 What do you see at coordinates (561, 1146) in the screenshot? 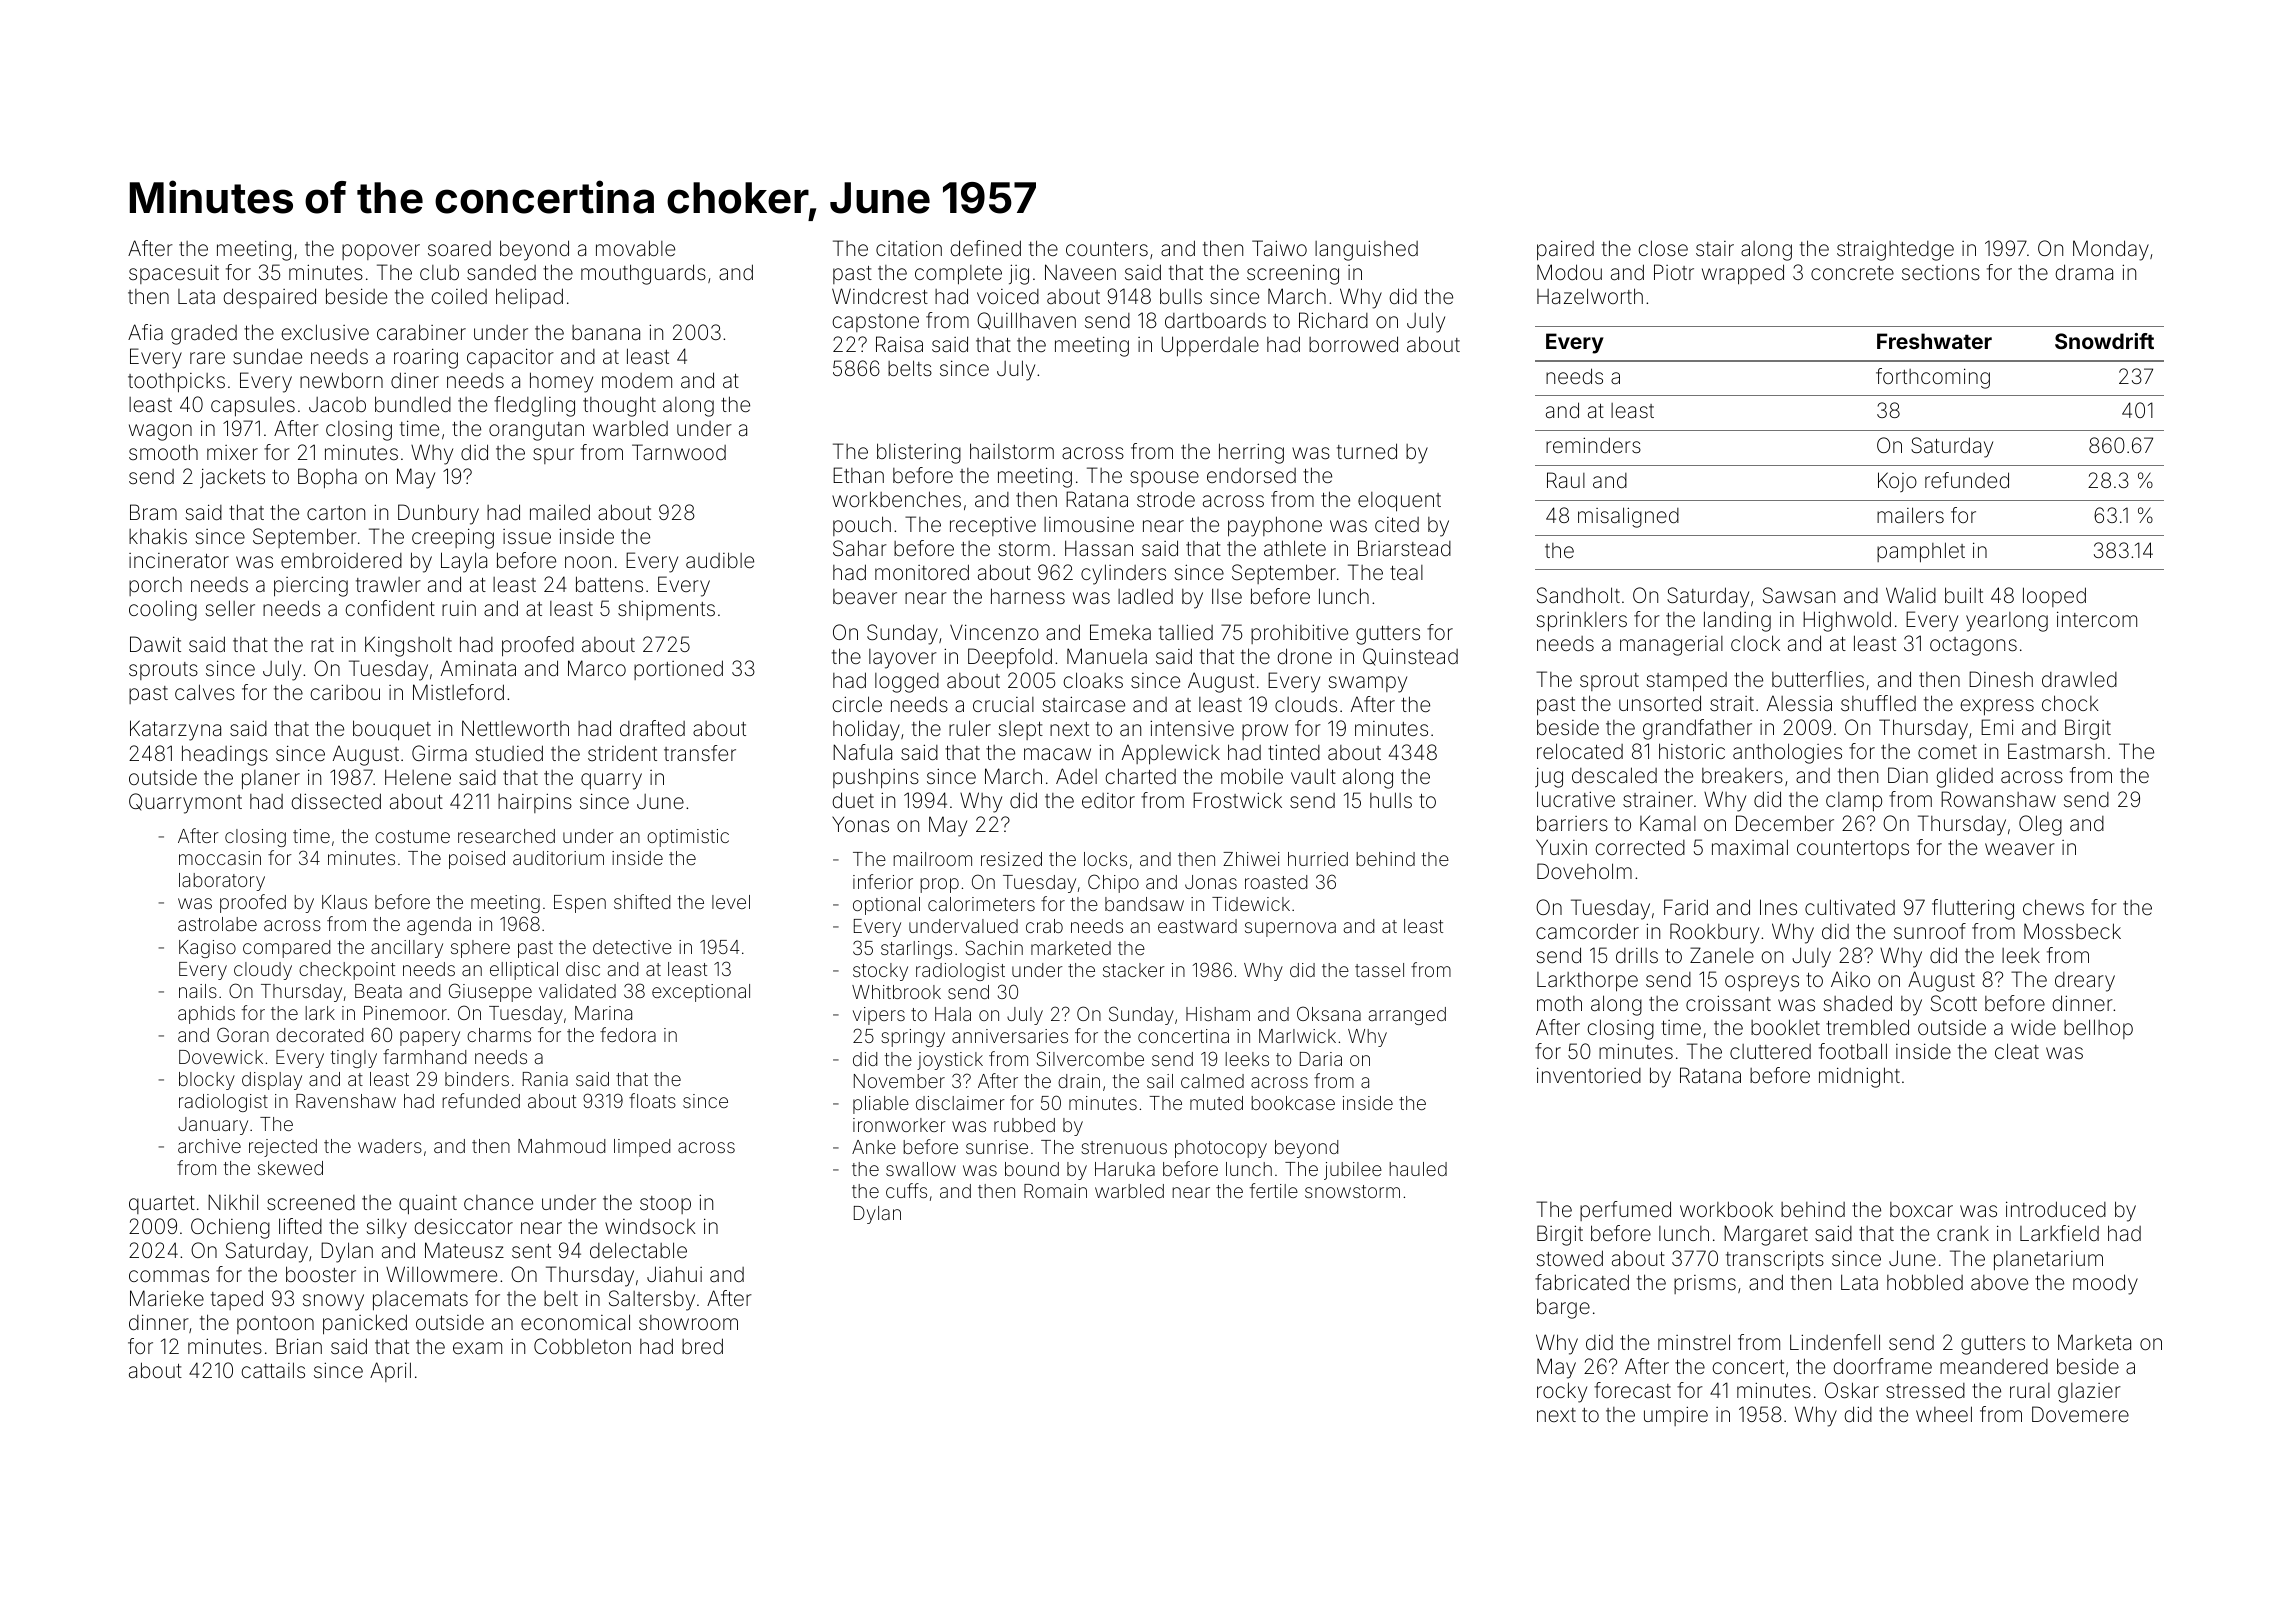
I see `Mahmoud` at bounding box center [561, 1146].
